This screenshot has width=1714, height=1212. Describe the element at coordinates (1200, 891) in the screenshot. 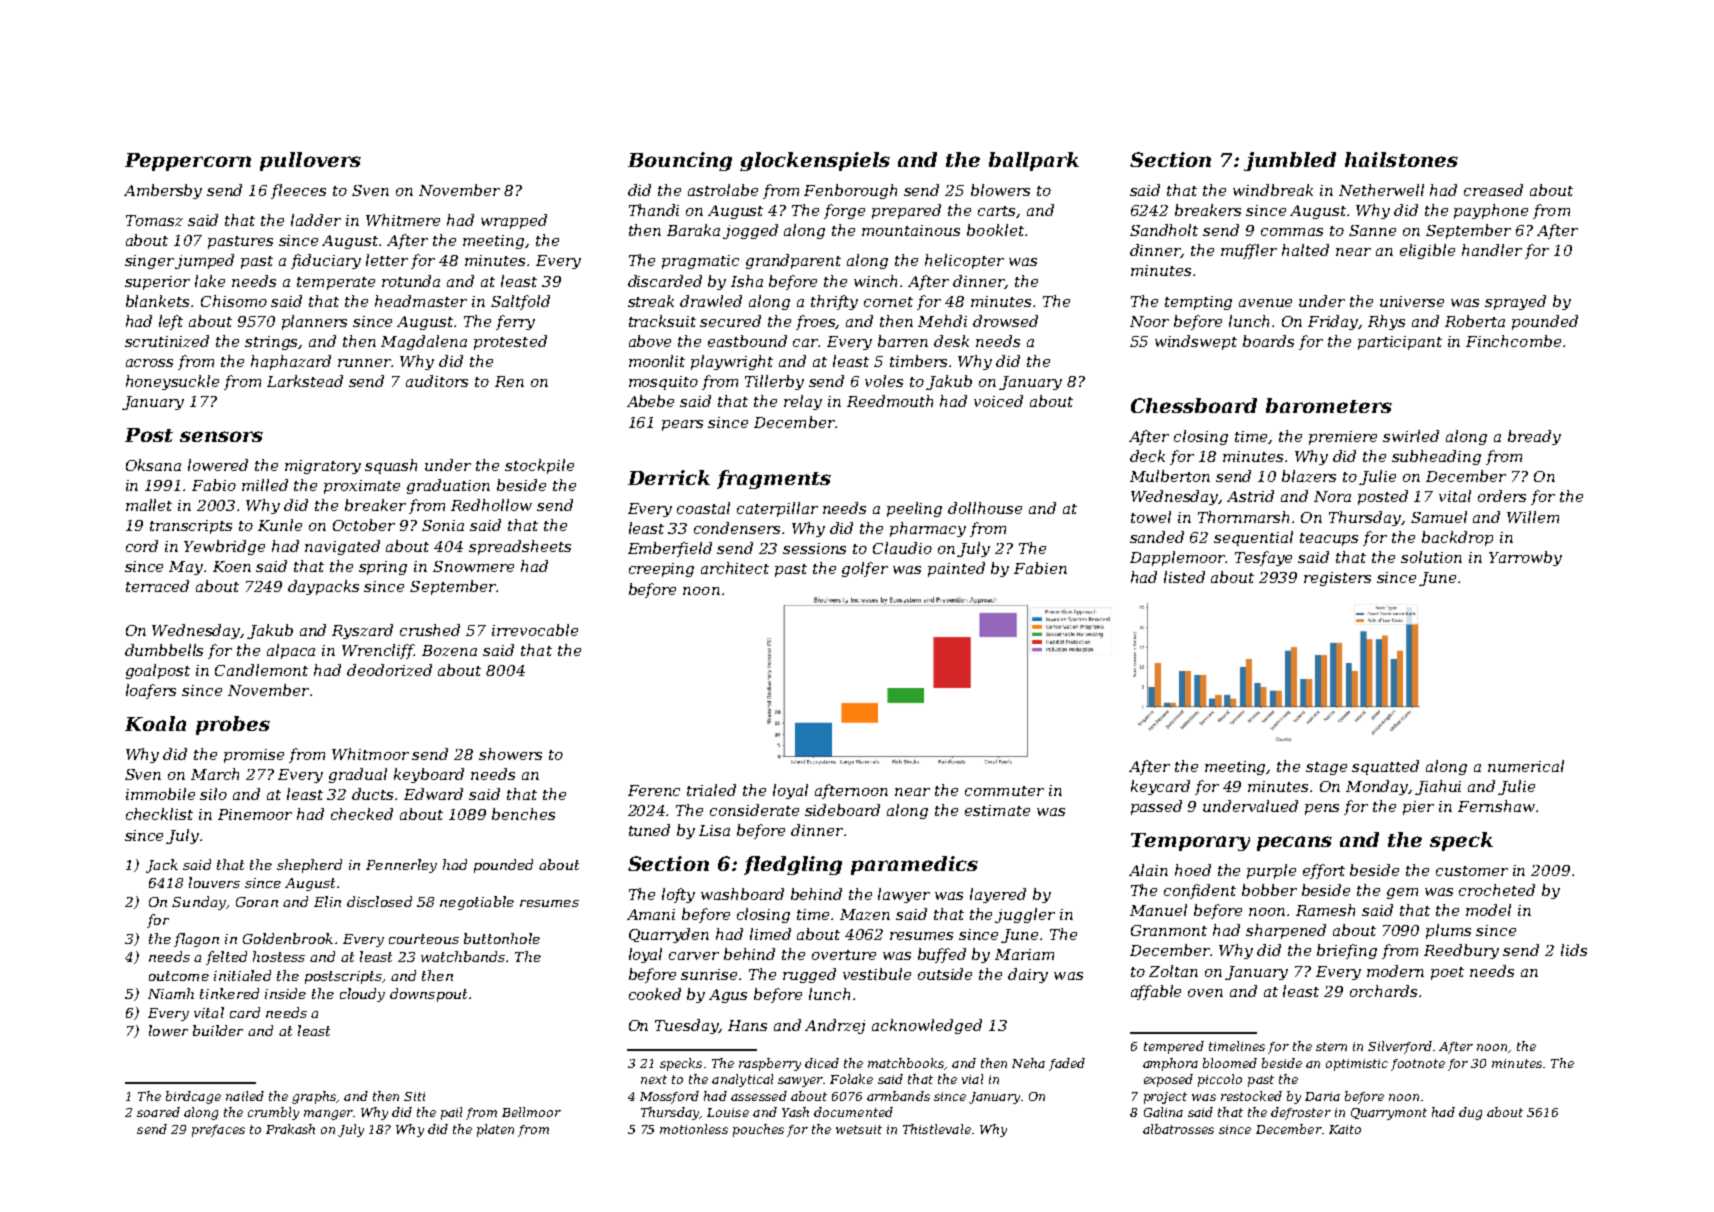

I see `confident` at that location.
